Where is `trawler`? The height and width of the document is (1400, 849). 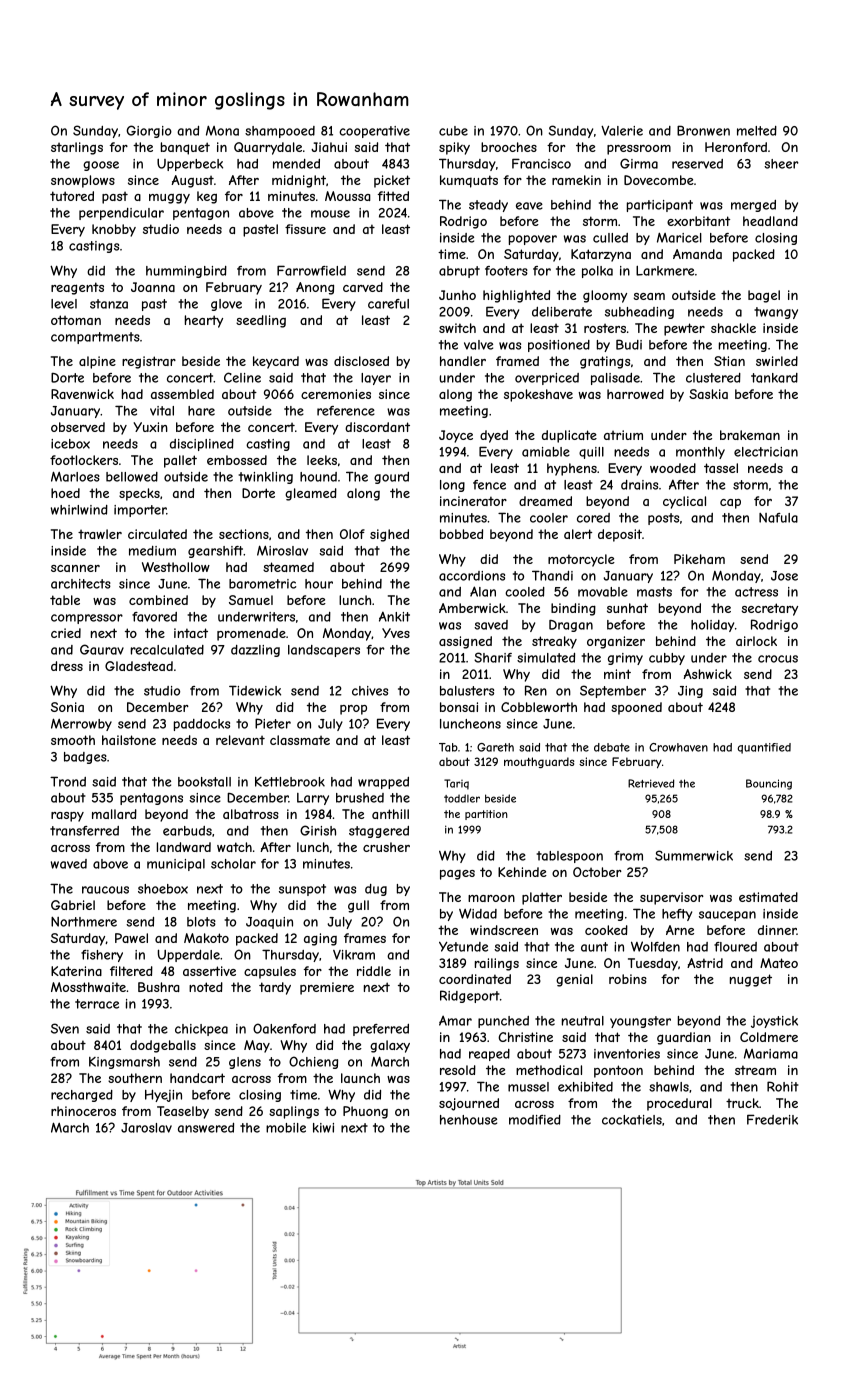
trawler is located at coordinates (100, 534).
